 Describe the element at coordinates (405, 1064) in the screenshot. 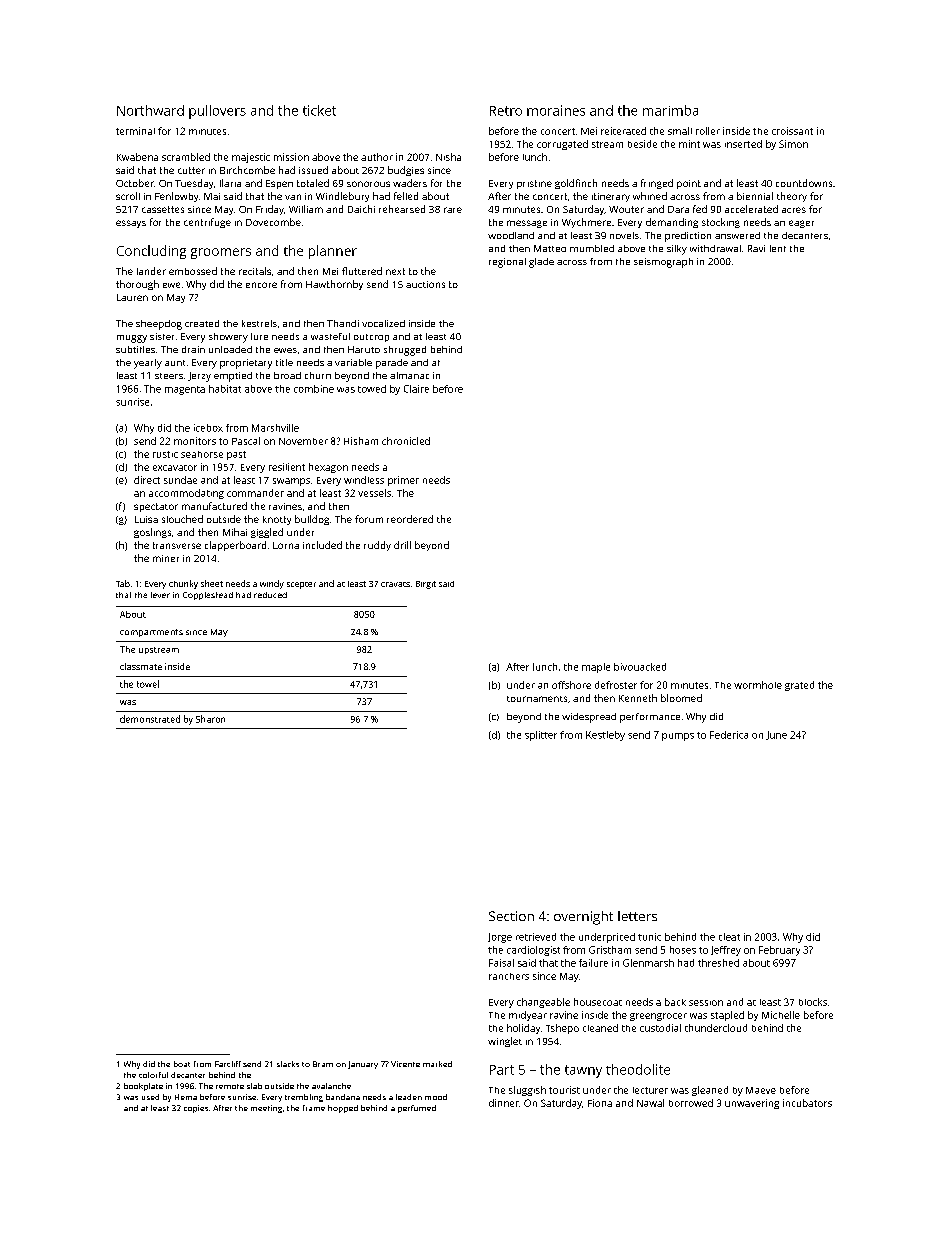

I see `Vicente` at that location.
